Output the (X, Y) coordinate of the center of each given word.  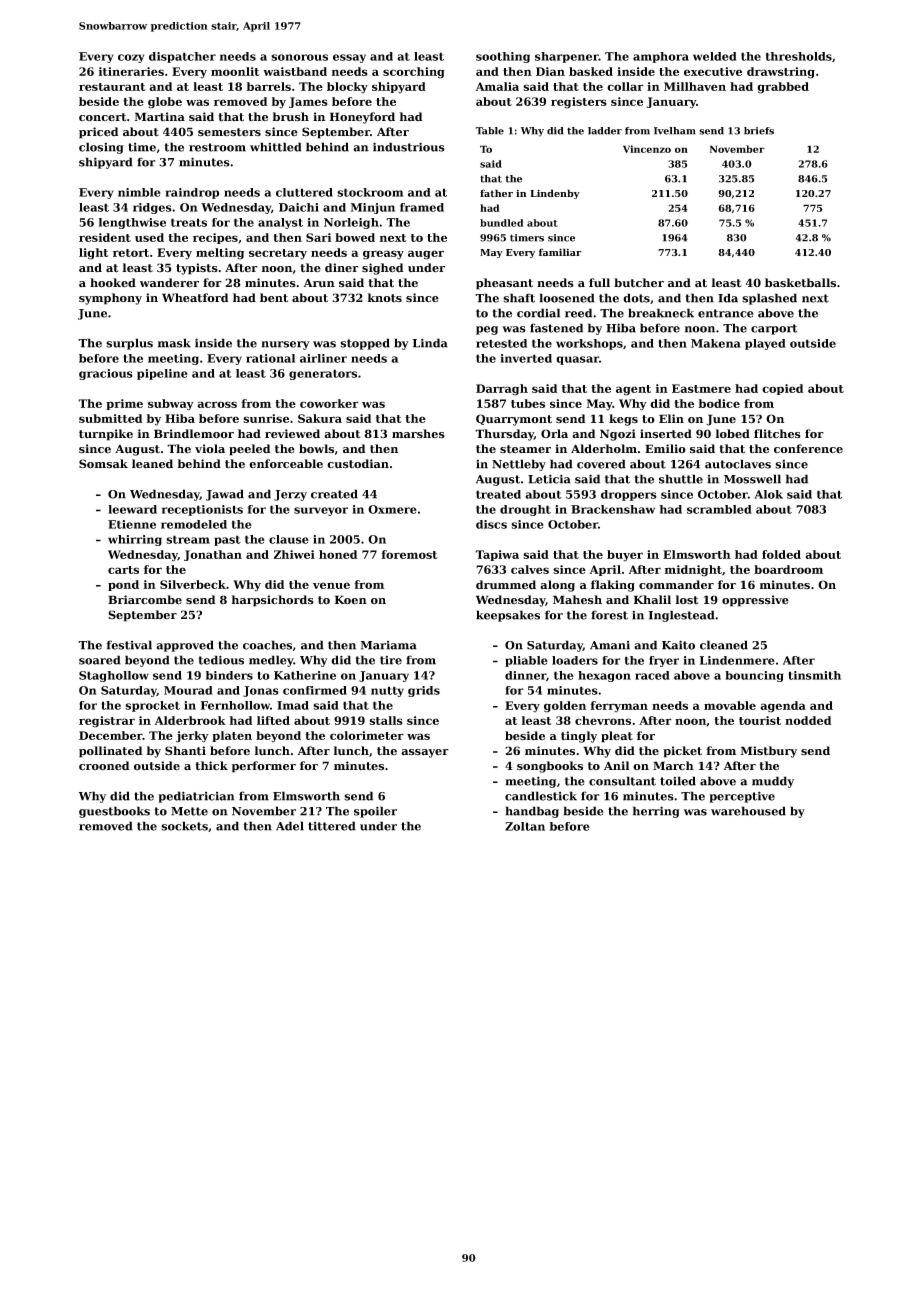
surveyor (321, 511)
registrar (107, 722)
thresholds (799, 56)
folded (781, 554)
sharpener (567, 57)
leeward (132, 509)
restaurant (112, 87)
